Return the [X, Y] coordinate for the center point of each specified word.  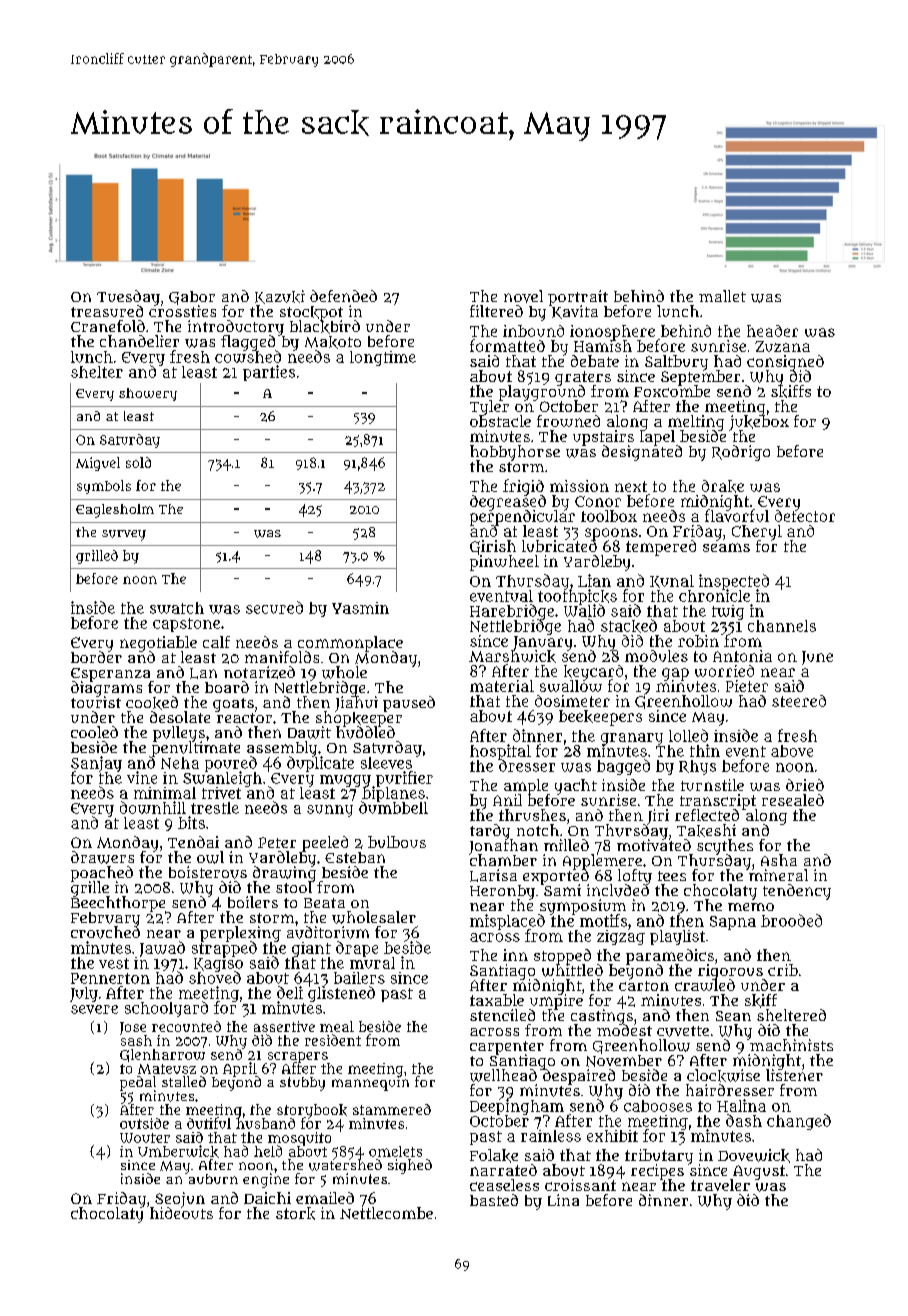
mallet [722, 296]
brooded [791, 920]
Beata [324, 903]
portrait [578, 298]
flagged [248, 343]
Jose [133, 1028]
